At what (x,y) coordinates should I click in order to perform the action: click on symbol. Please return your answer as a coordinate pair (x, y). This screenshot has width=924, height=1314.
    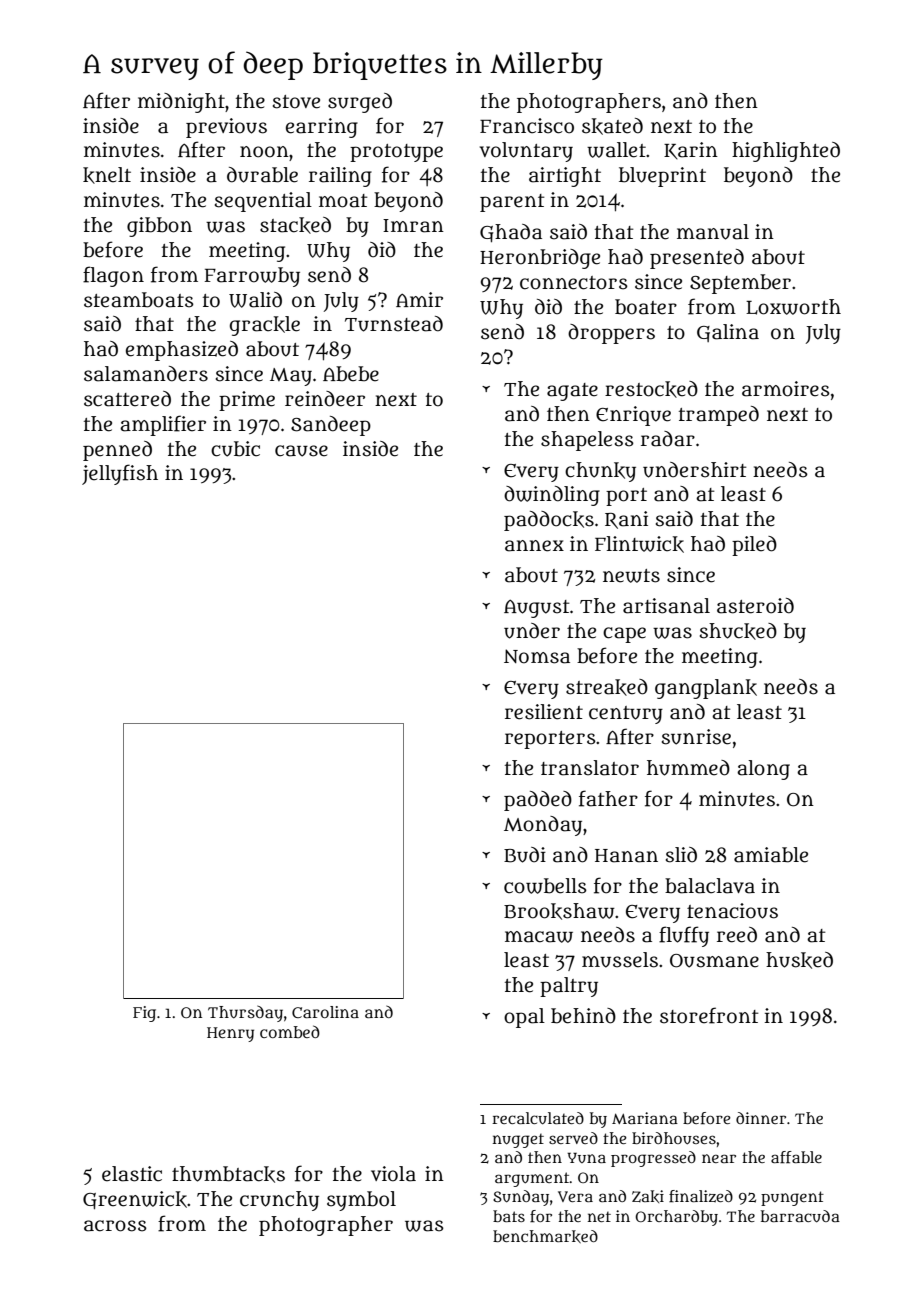
    Looking at the image, I should click on (361, 1201).
